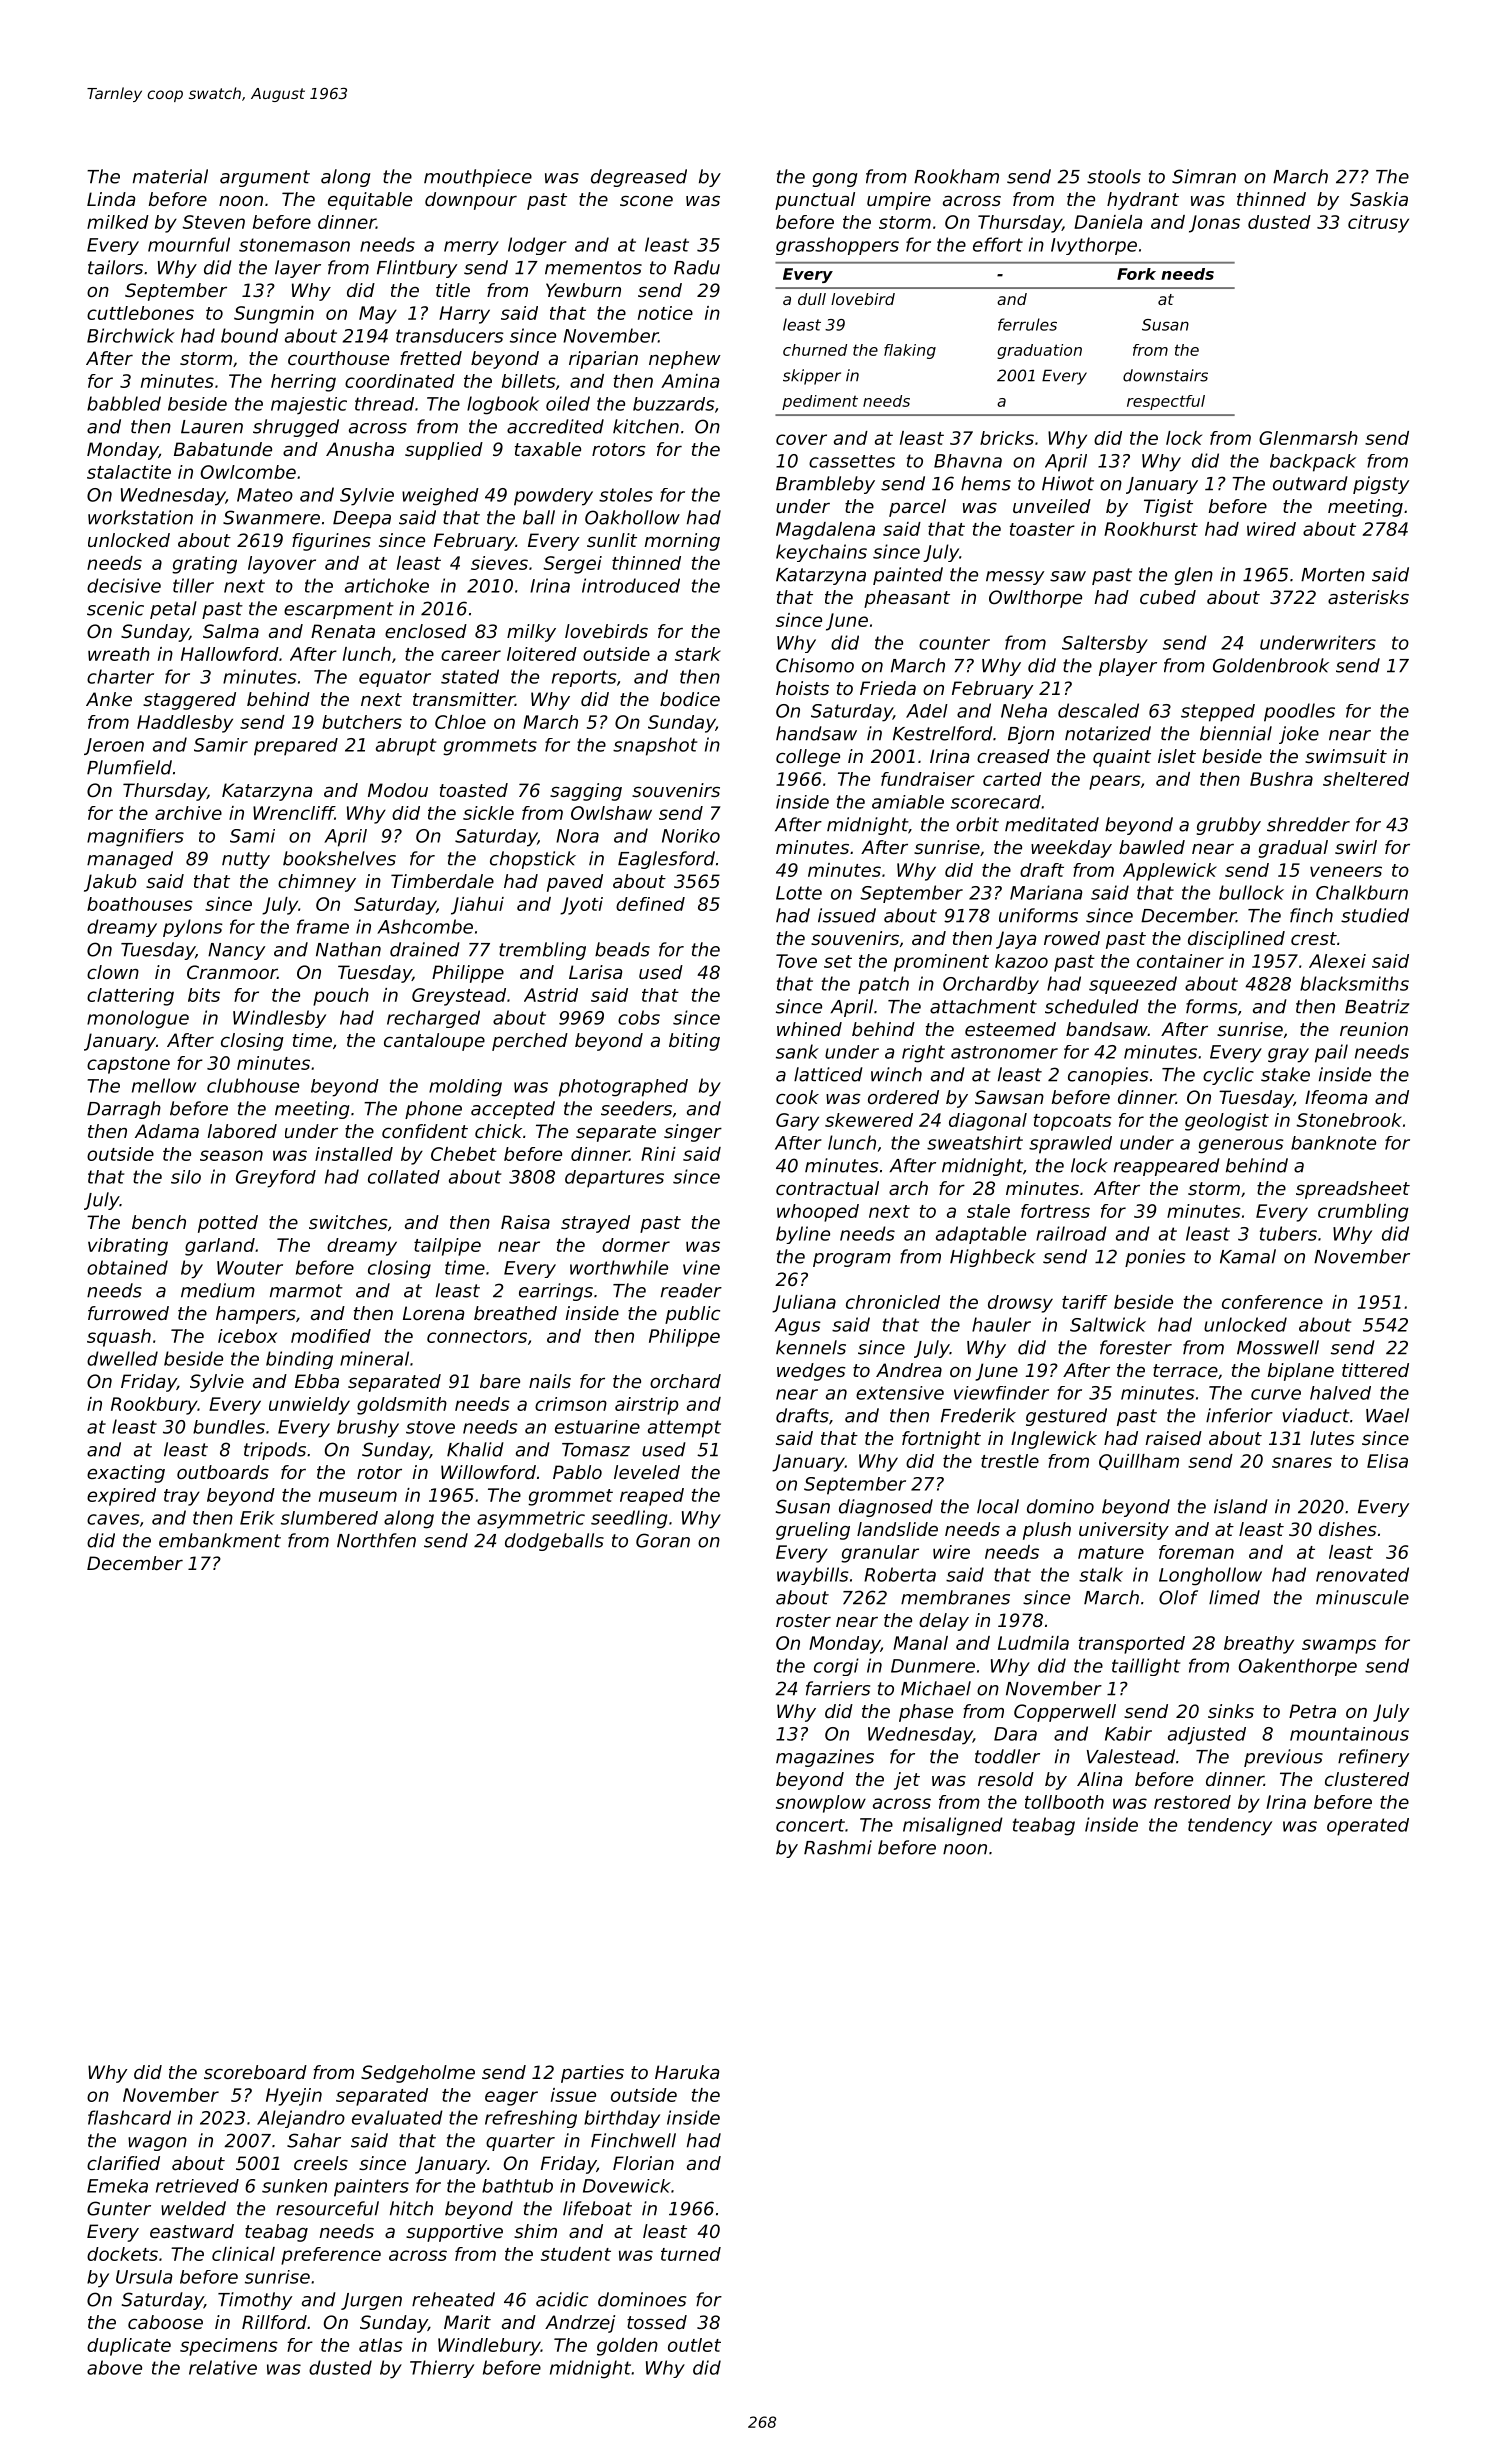 The image size is (1496, 2464). Describe the element at coordinates (478, 178) in the page. I see `mouthpiece` at that location.
